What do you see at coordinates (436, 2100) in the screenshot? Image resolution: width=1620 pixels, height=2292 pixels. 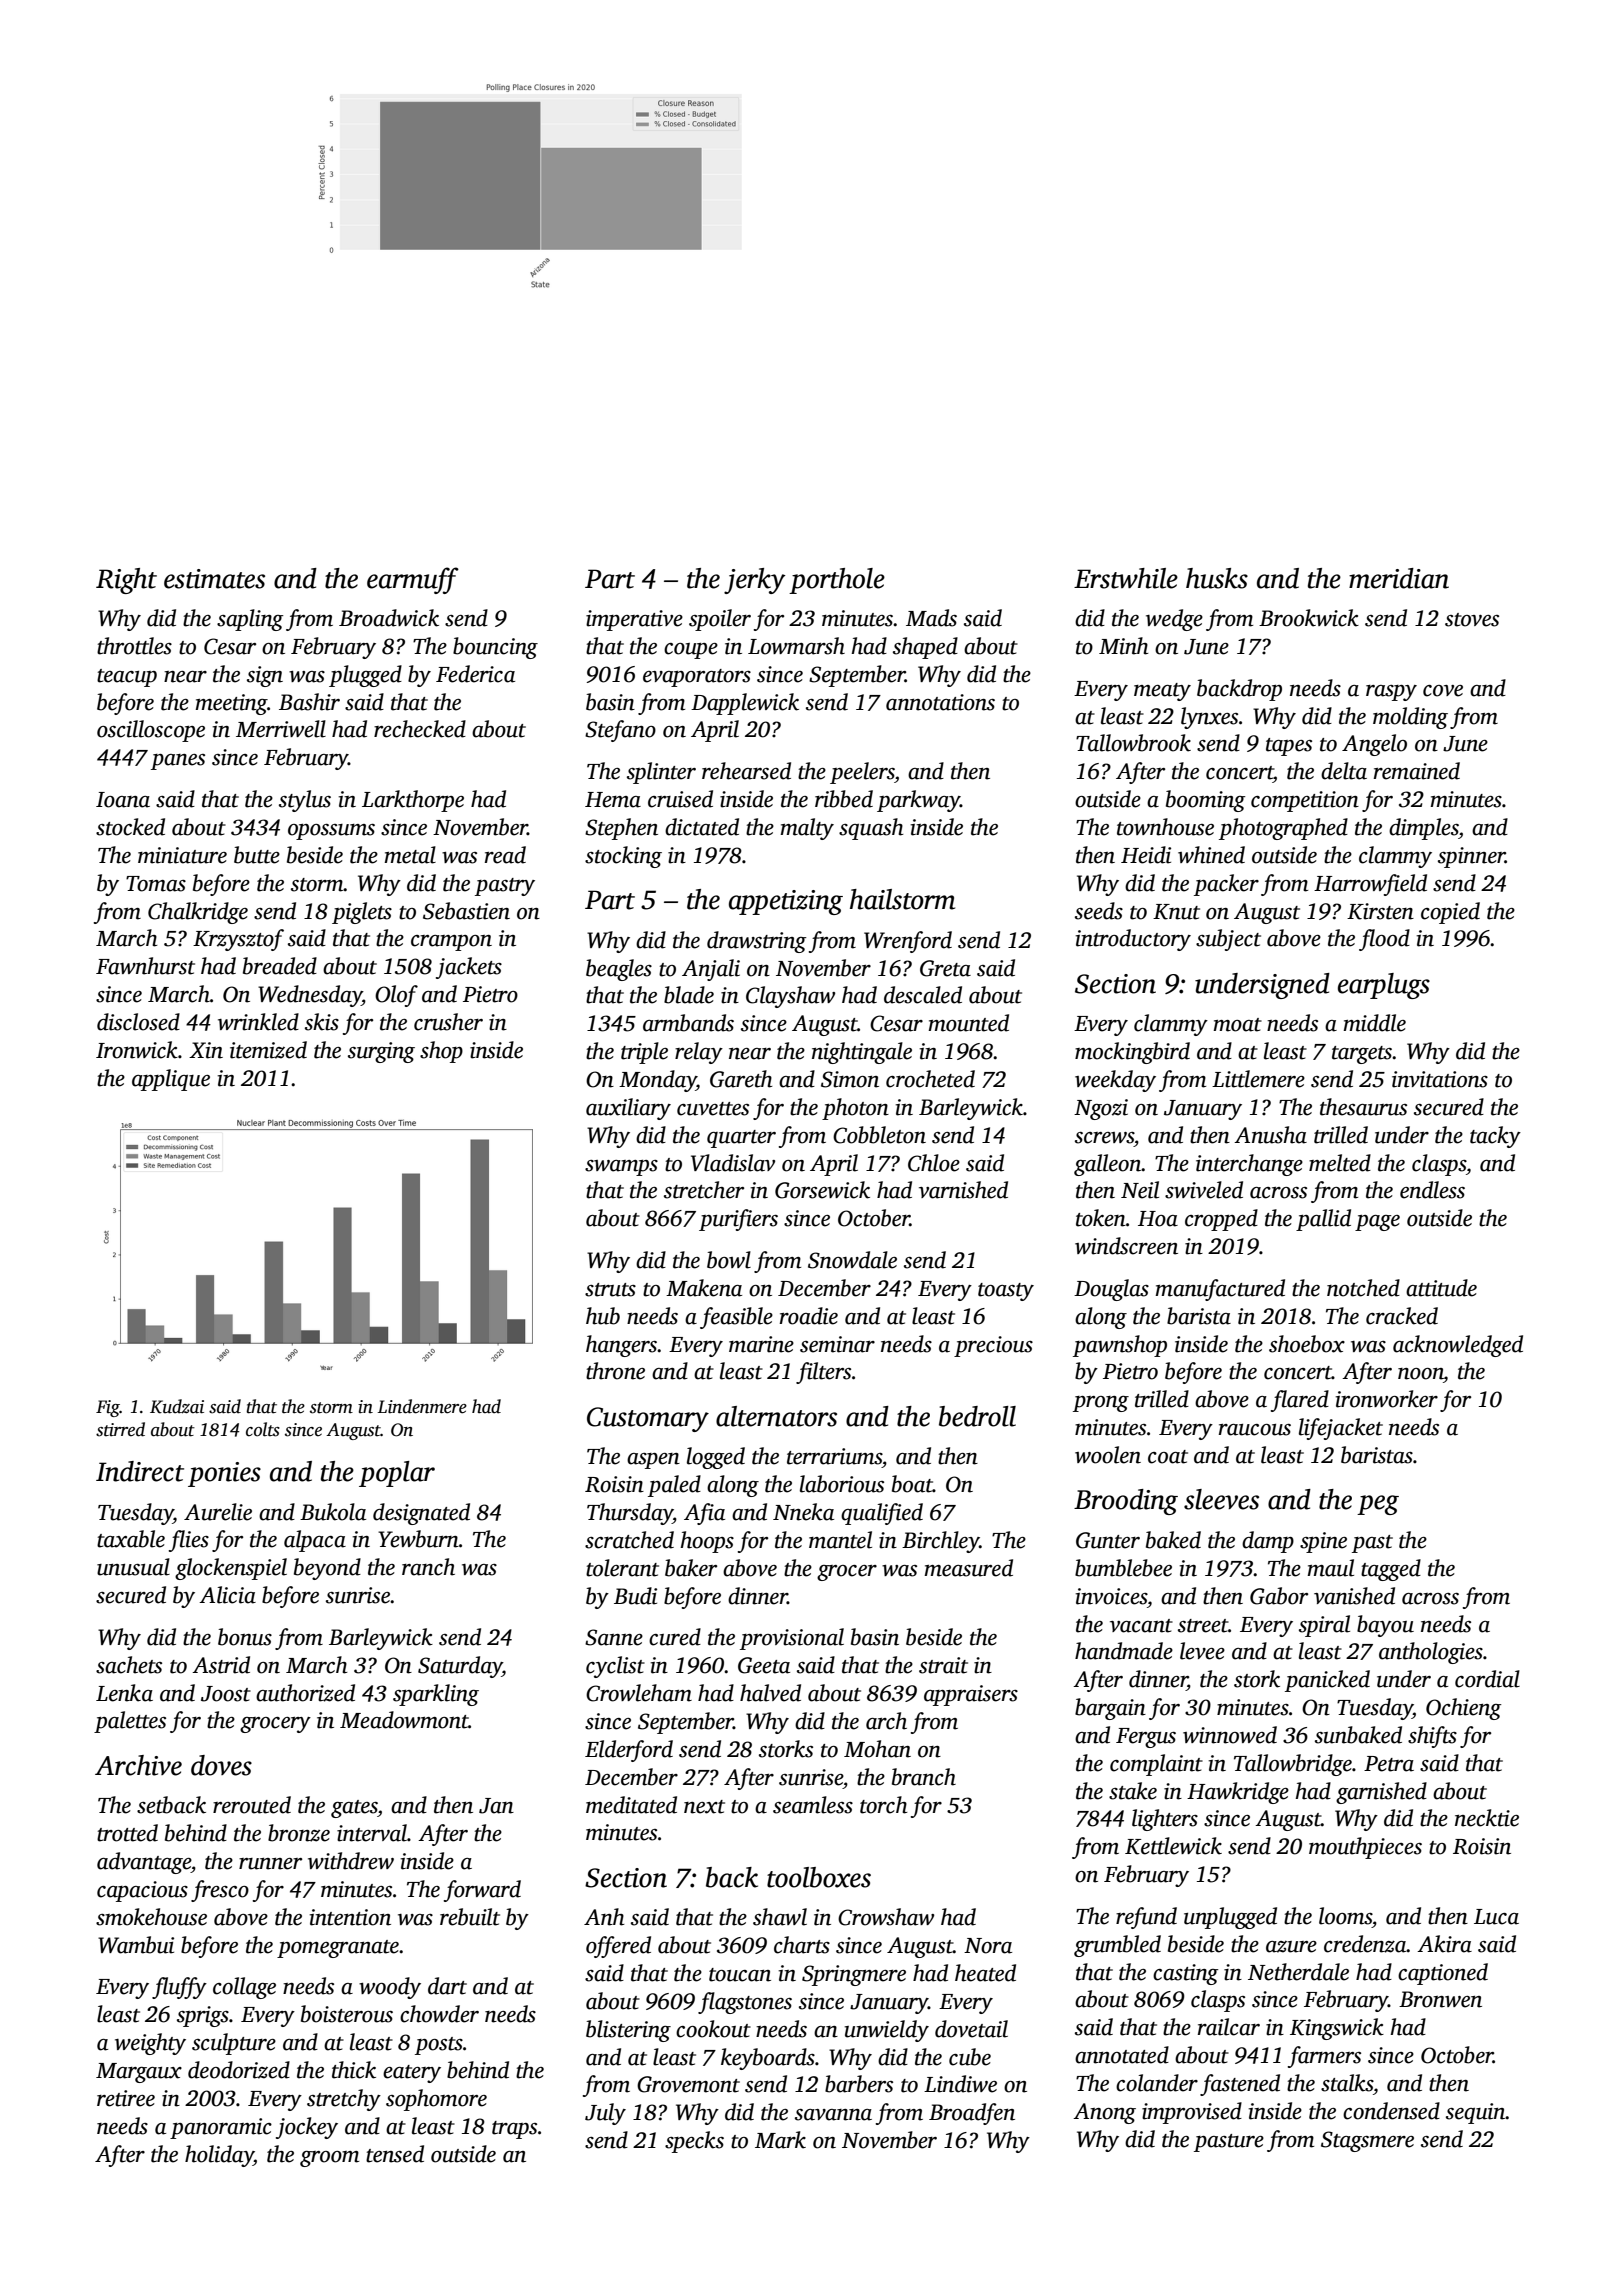 I see `sophomore` at bounding box center [436, 2100].
